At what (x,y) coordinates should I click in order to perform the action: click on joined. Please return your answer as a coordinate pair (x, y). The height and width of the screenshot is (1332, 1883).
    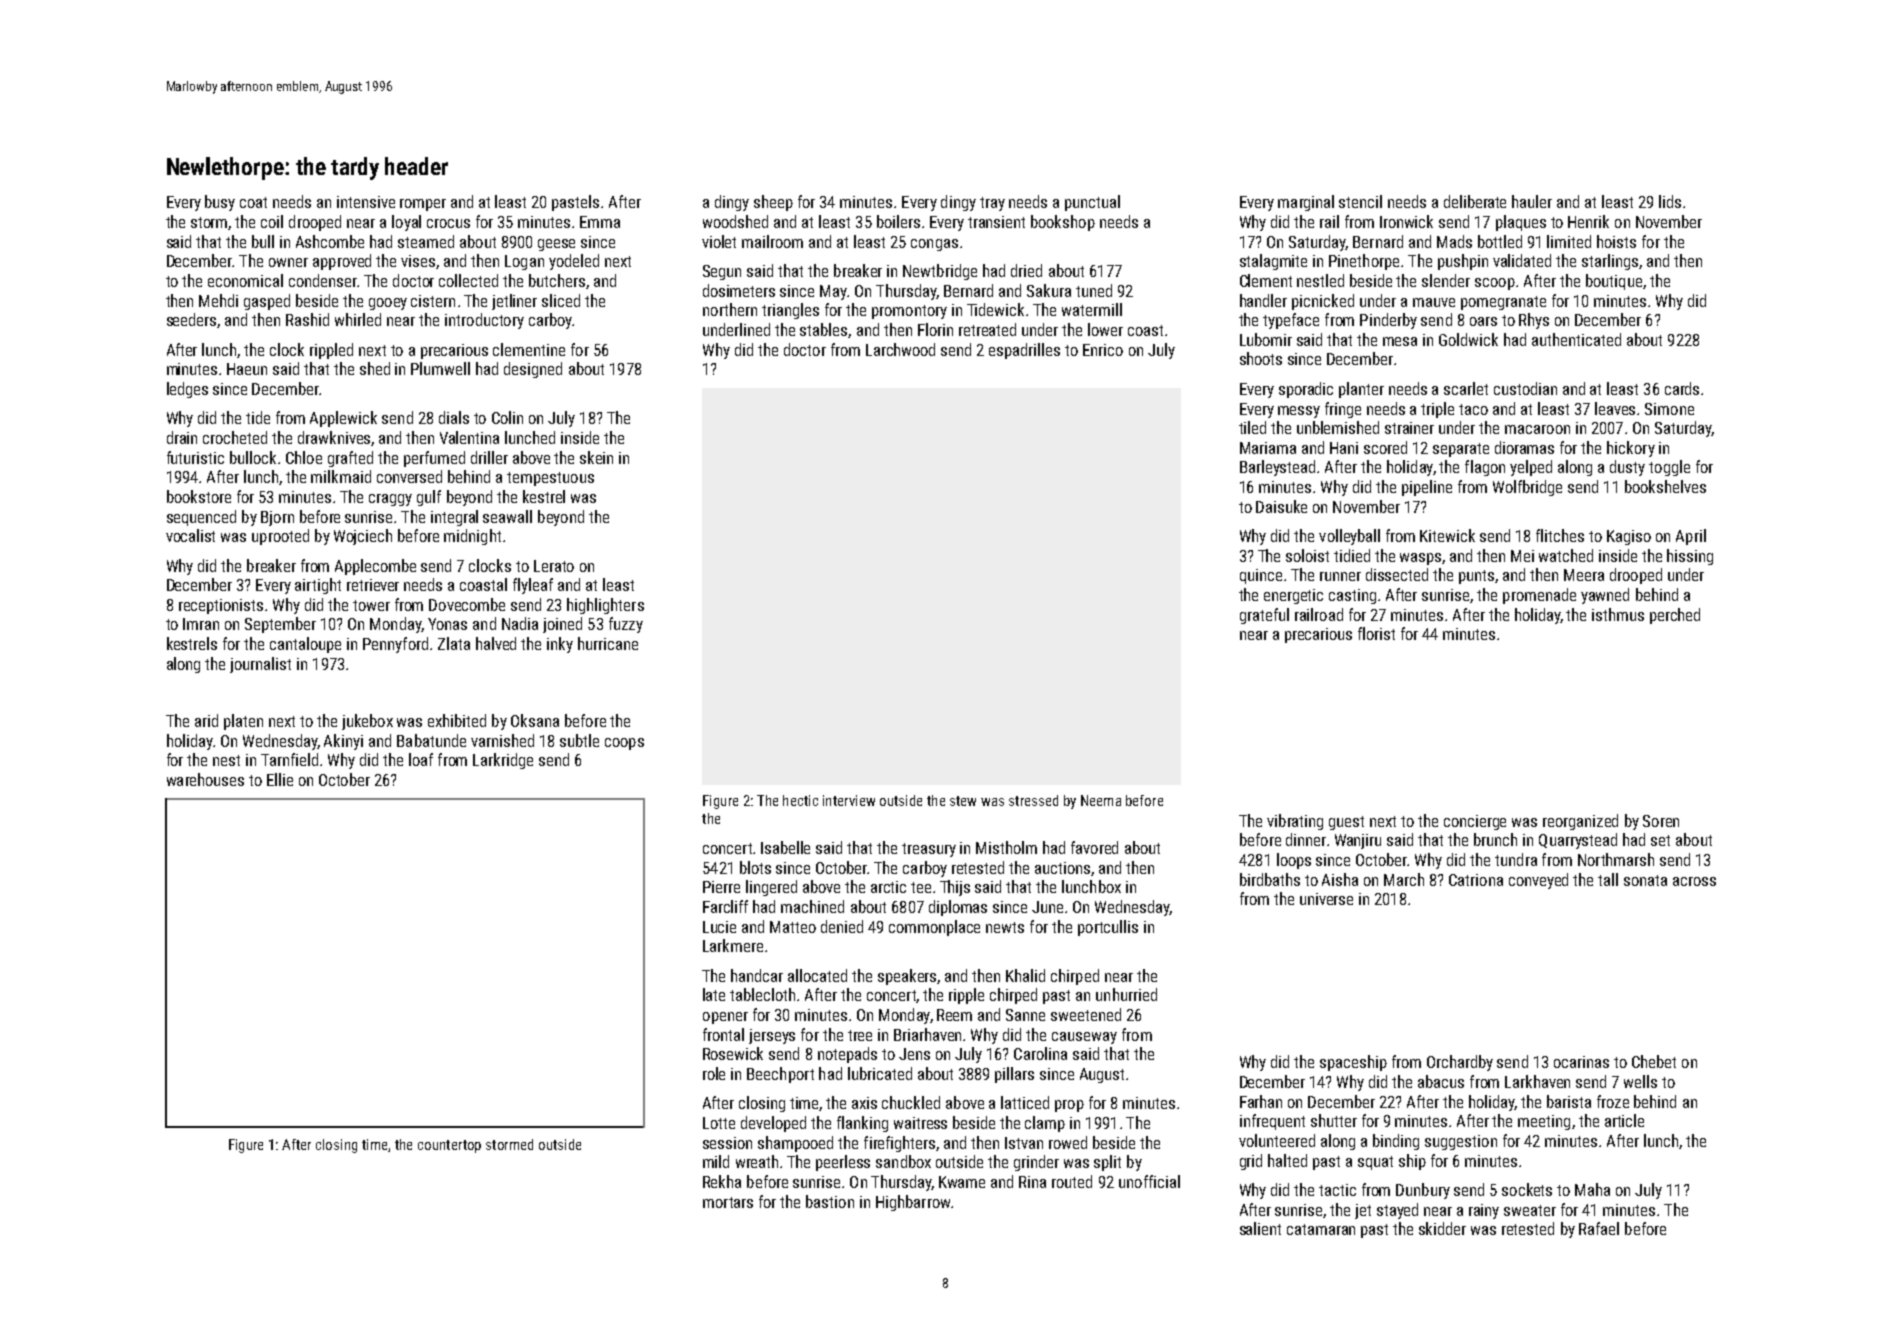
    Looking at the image, I should click on (562, 625).
